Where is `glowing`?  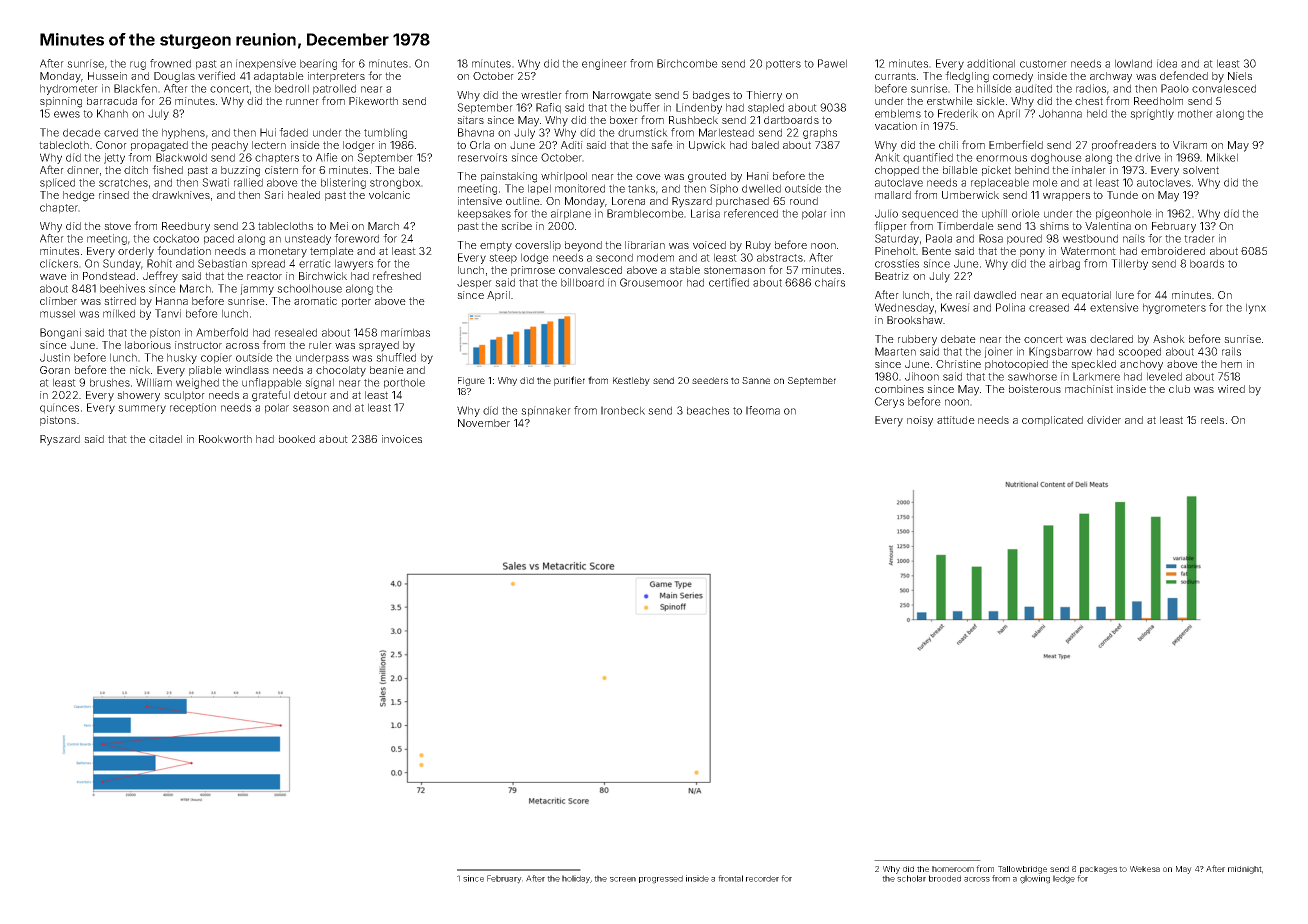
glowing is located at coordinates (1035, 879).
